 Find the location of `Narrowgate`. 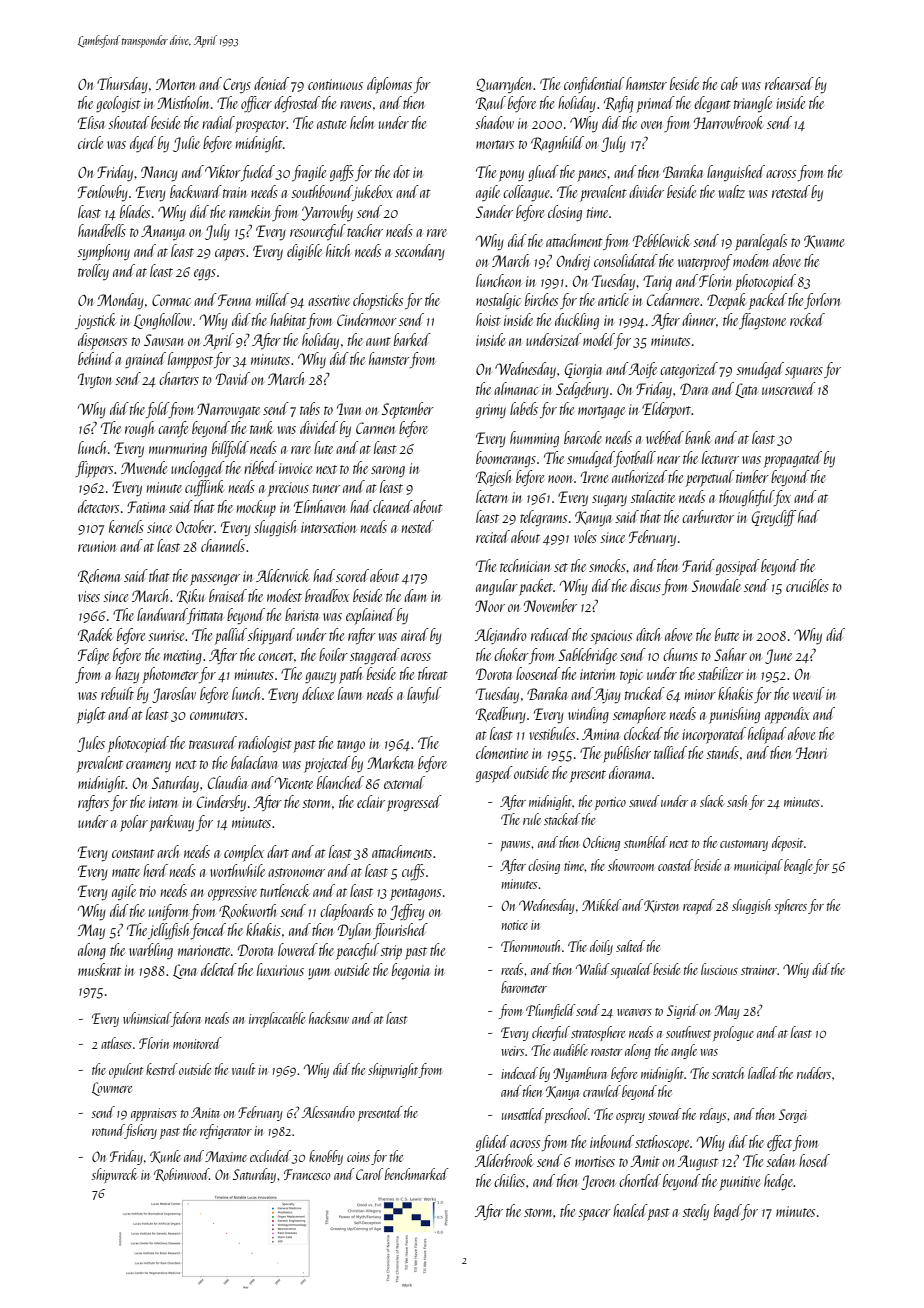

Narrowgate is located at coordinates (228, 410).
